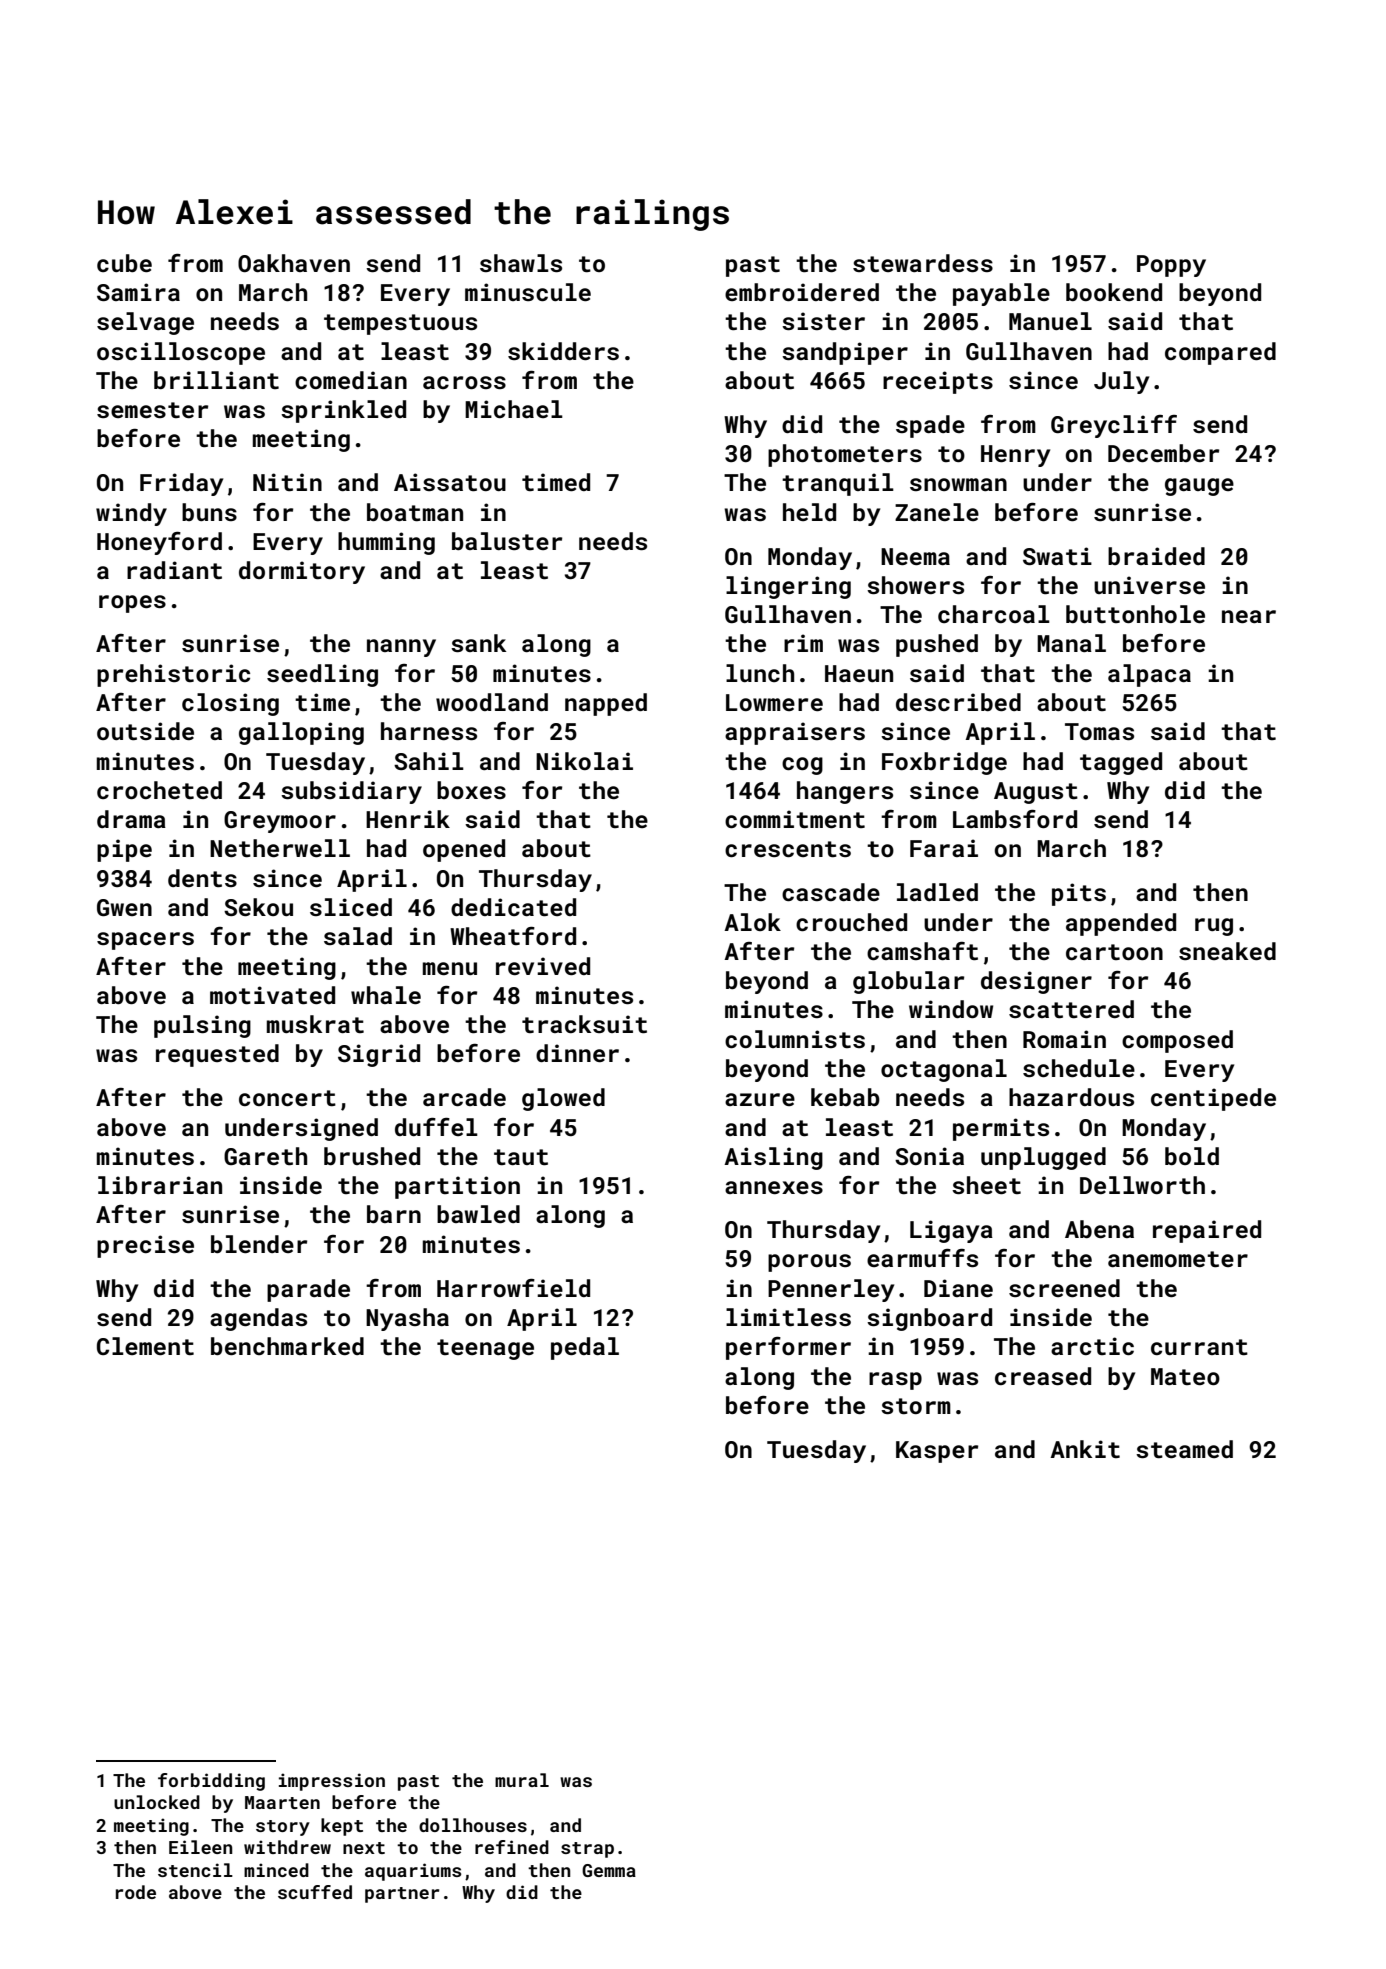  What do you see at coordinates (521, 1157) in the screenshot?
I see `taut` at bounding box center [521, 1157].
